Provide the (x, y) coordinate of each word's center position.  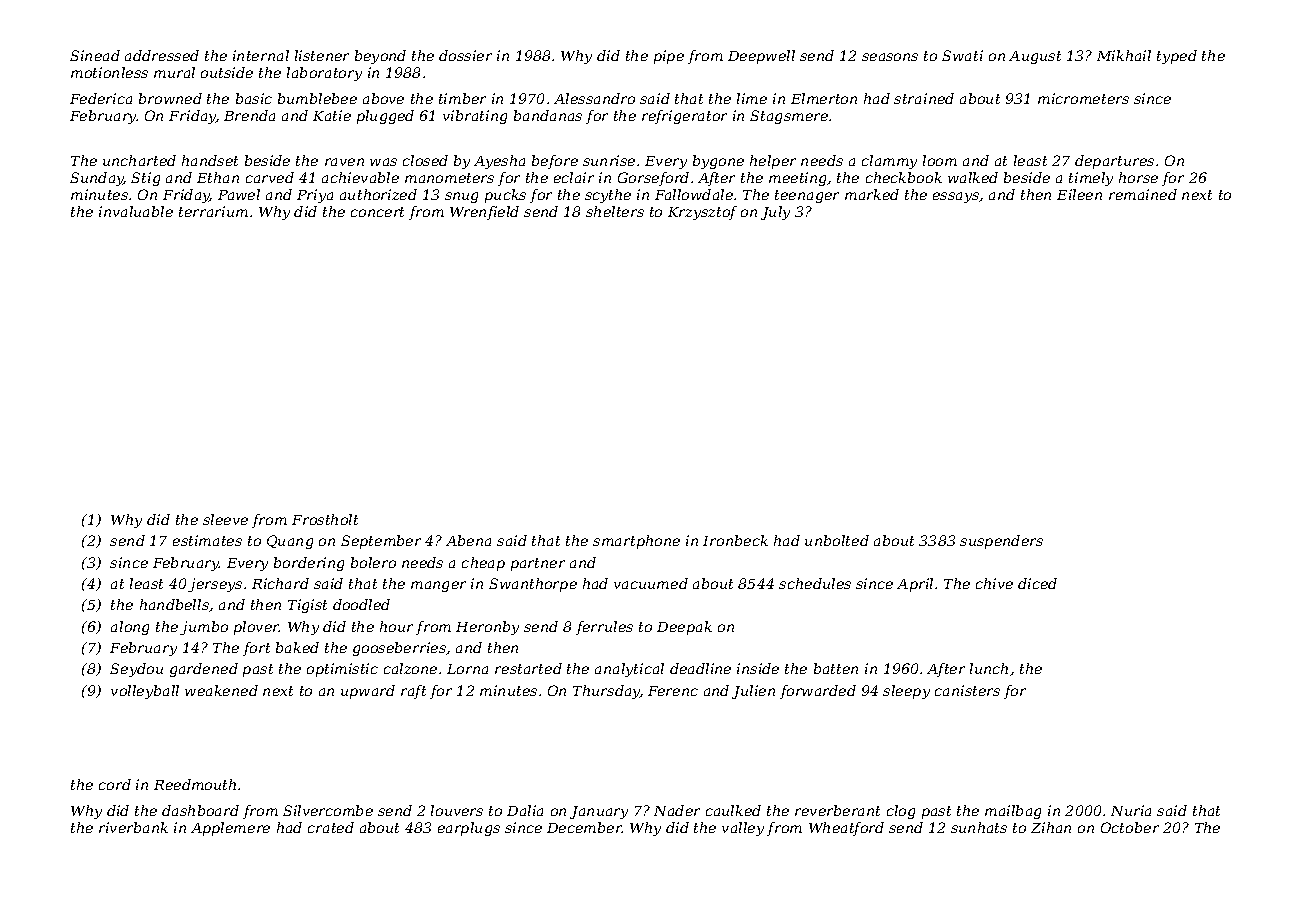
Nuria (1131, 810)
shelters (615, 211)
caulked (733, 810)
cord (115, 784)
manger (438, 586)
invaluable (136, 211)
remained (1143, 194)
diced (1037, 583)
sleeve (225, 519)
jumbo (204, 628)
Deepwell (761, 57)
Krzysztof (702, 213)
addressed (162, 55)
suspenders (1001, 542)
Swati (962, 55)
